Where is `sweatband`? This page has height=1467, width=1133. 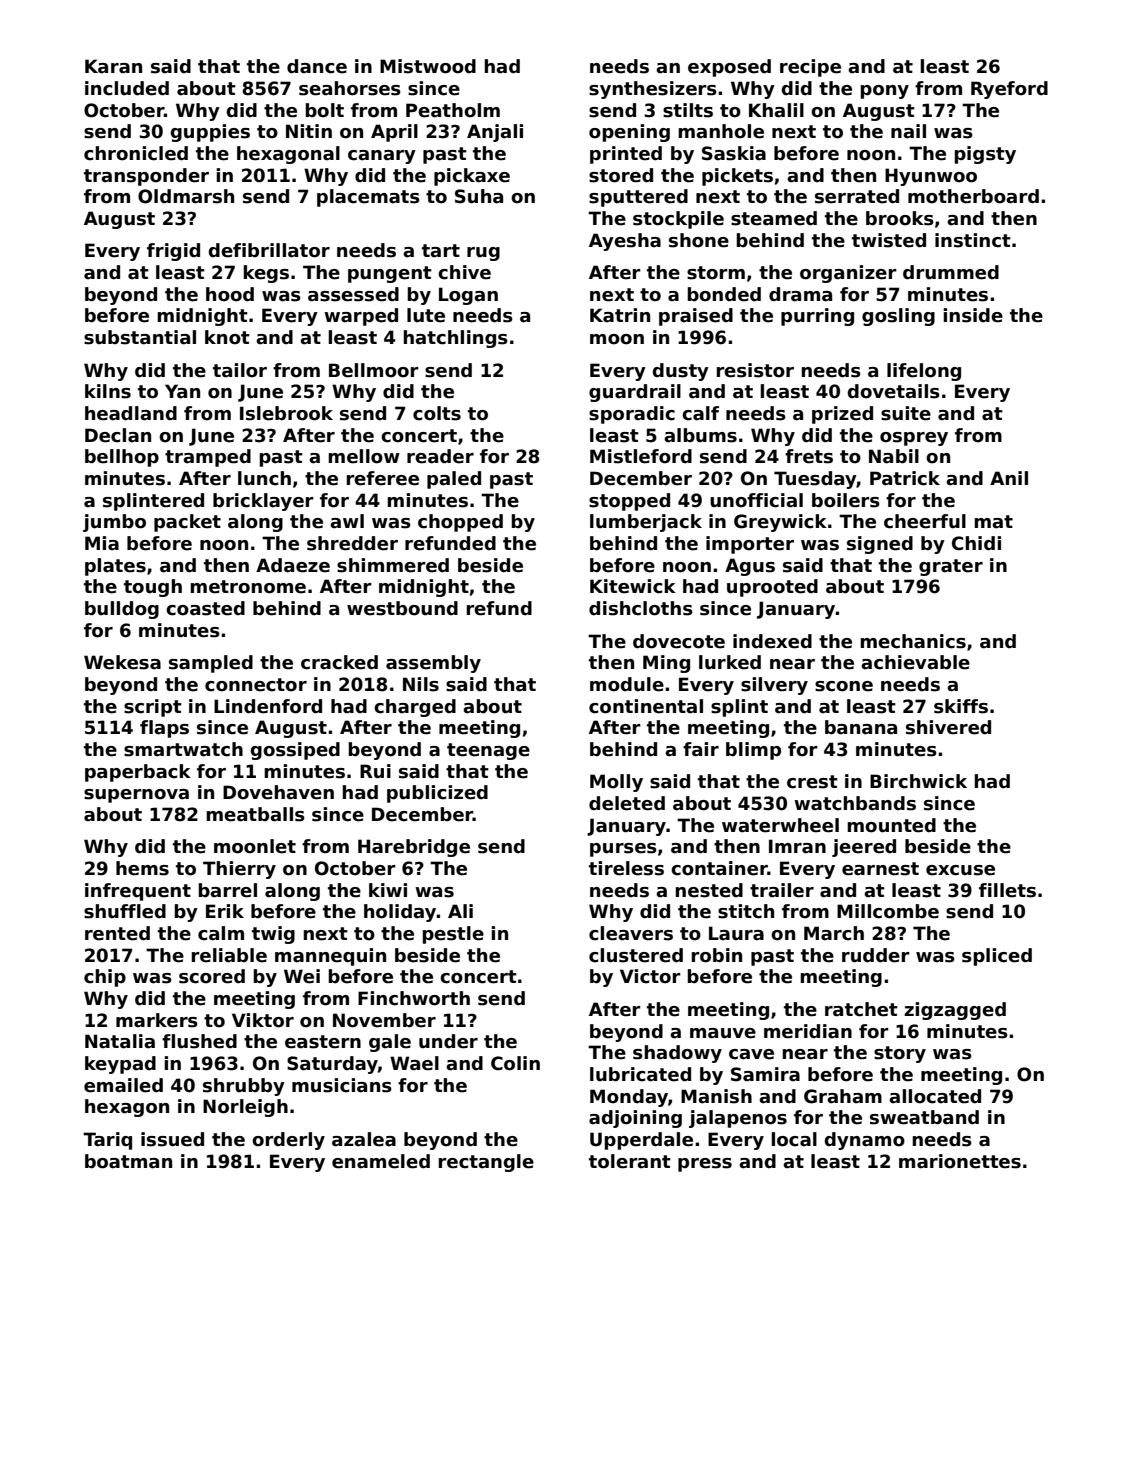 sweatband is located at coordinates (924, 1117).
